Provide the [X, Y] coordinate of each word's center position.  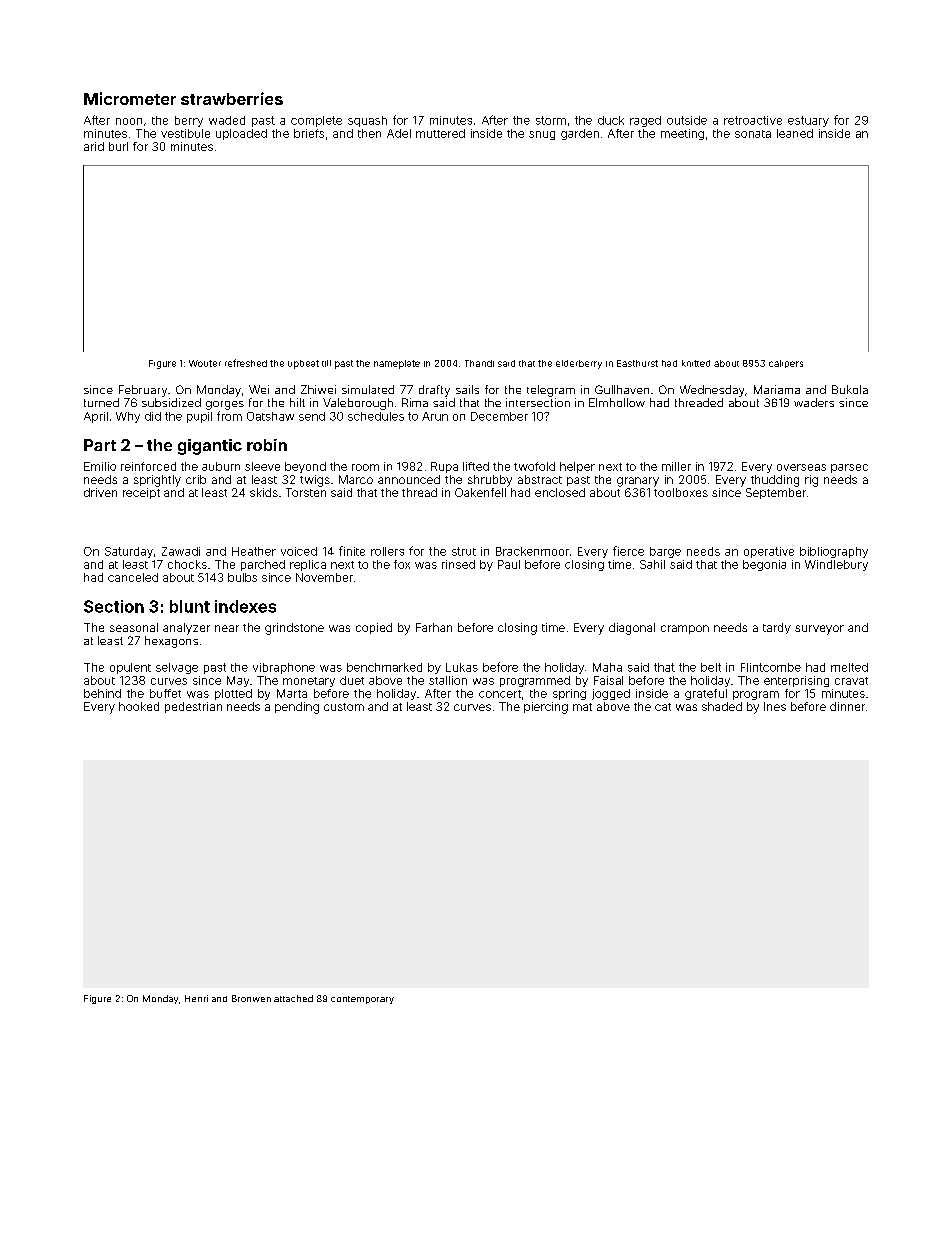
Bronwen [251, 998]
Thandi [479, 363]
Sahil [652, 564]
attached [293, 998]
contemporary [362, 1000]
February [143, 391]
